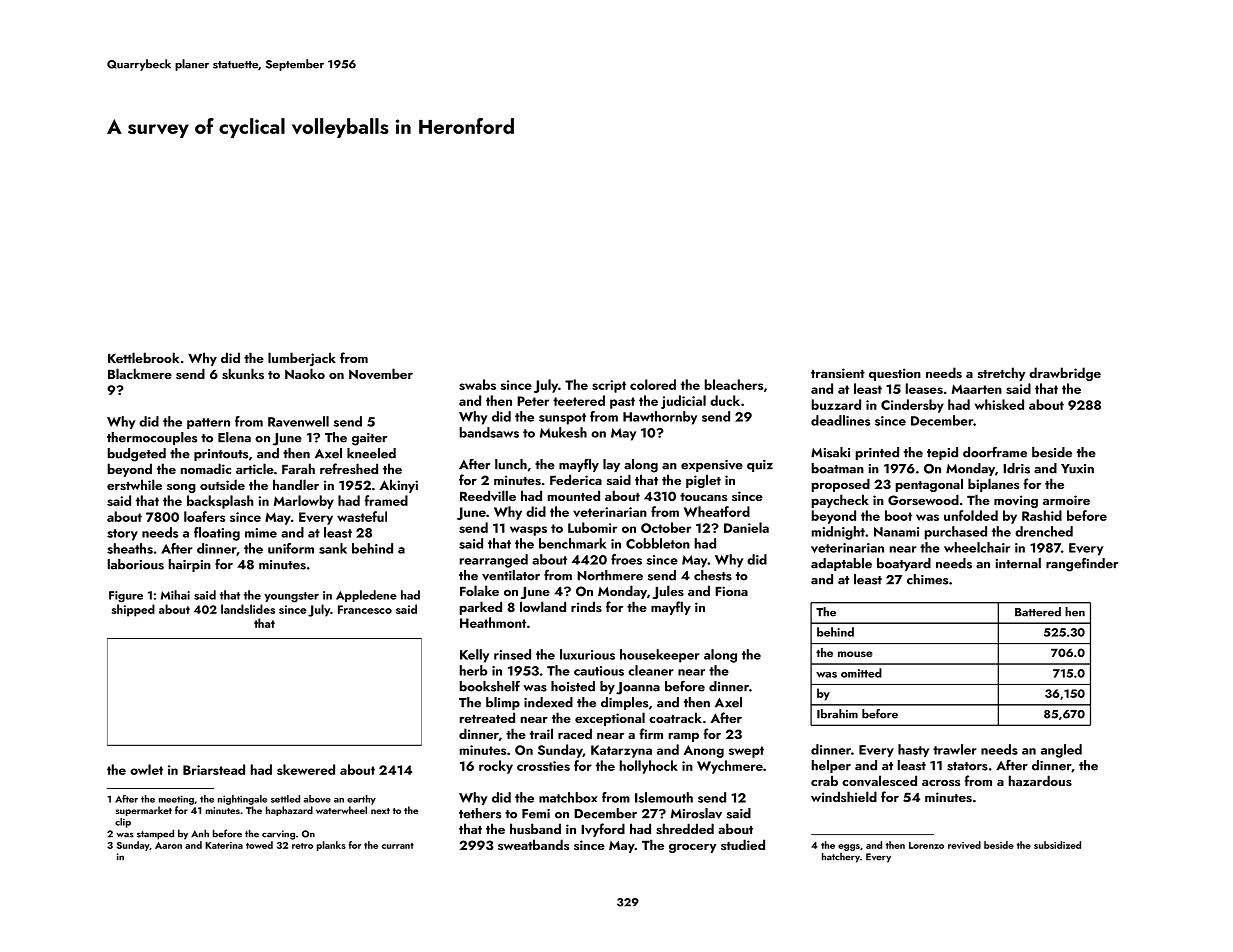 The height and width of the screenshot is (952, 1233). I want to click on youngster, so click(291, 597).
